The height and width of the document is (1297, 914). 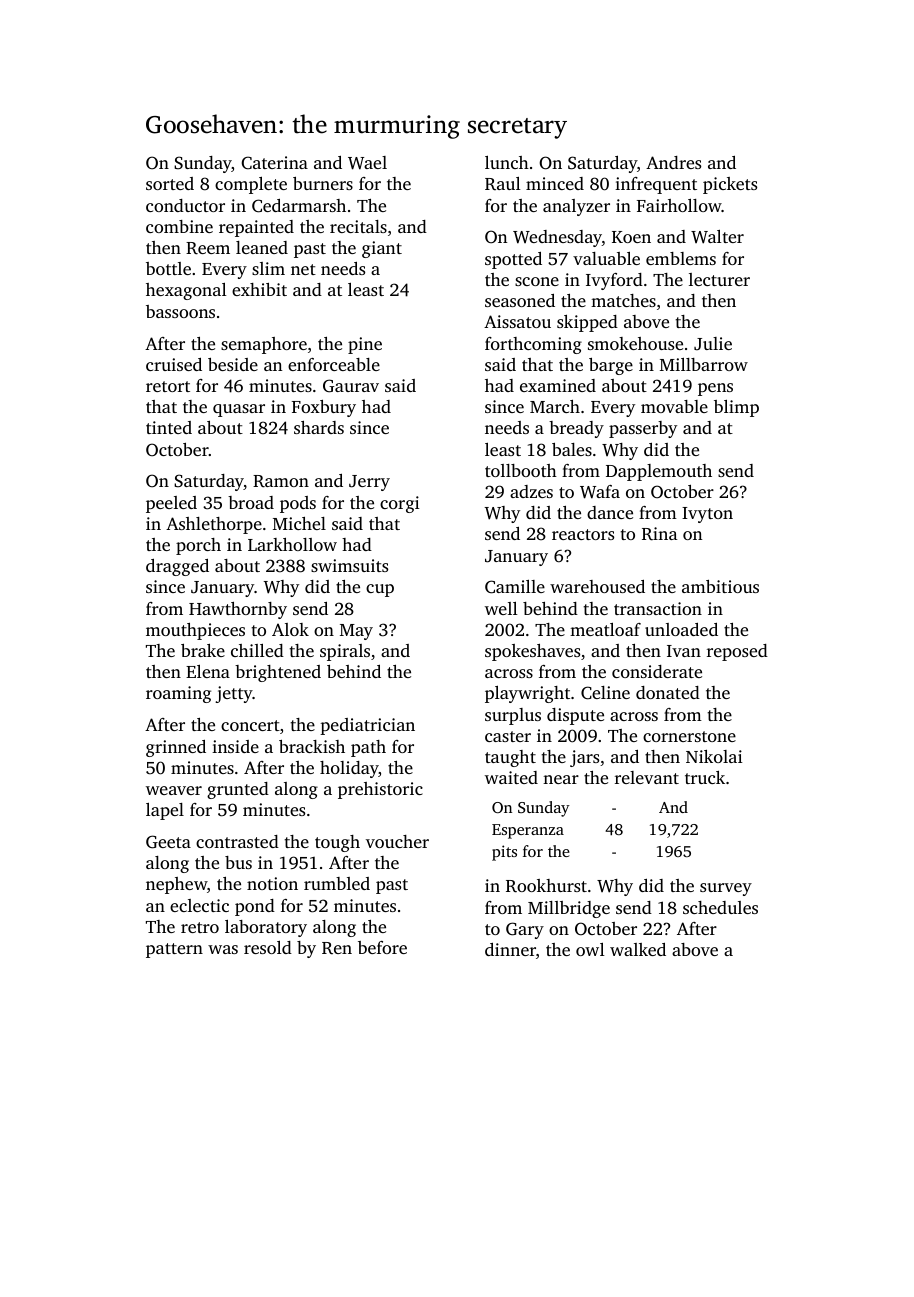 I want to click on cornerstone, so click(x=689, y=736).
